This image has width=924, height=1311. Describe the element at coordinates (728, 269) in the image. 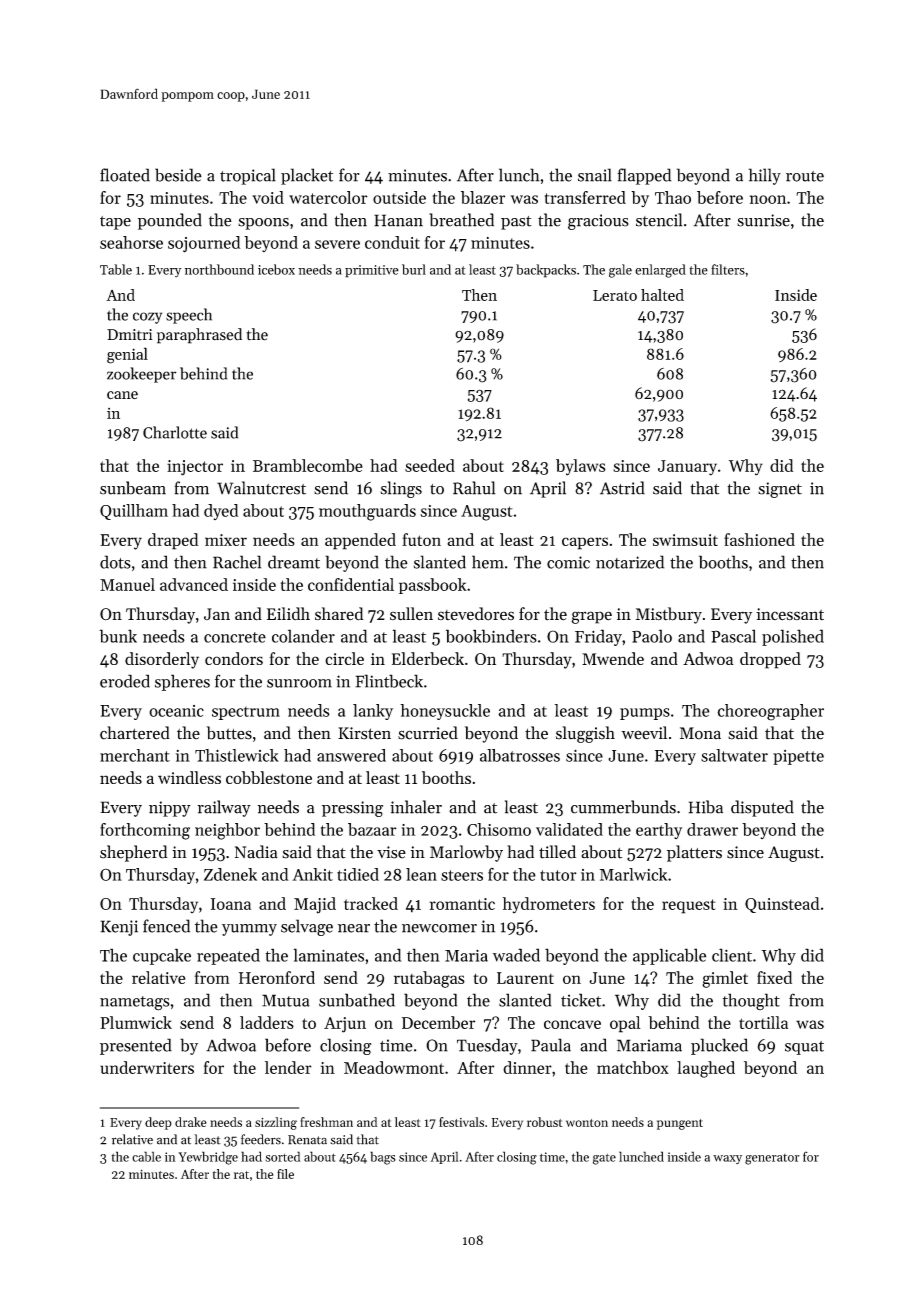

I see `filters` at that location.
